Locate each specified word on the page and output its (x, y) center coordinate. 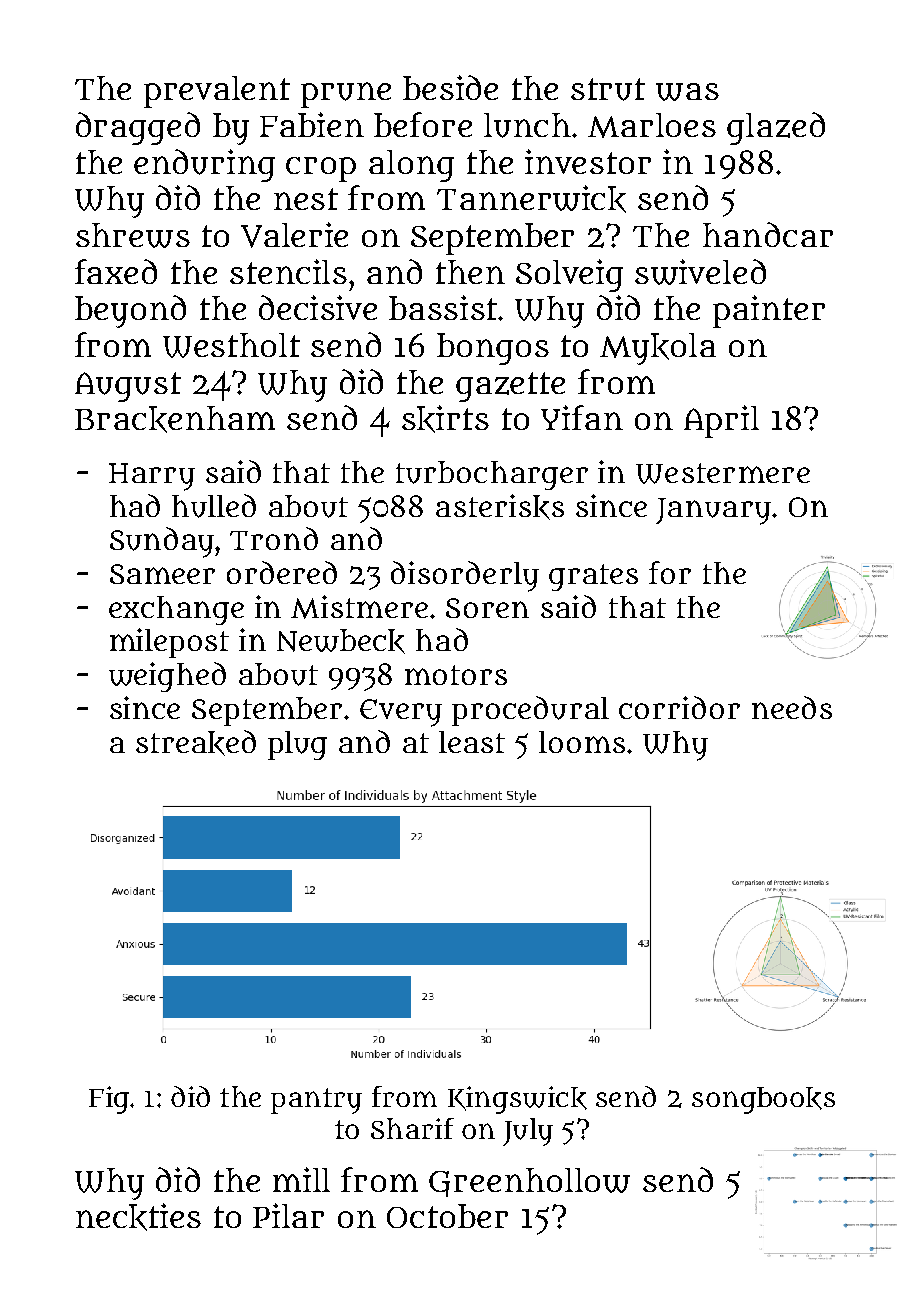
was (687, 92)
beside (450, 87)
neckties (138, 1217)
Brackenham (175, 419)
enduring (204, 165)
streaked (196, 743)
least (472, 742)
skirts (445, 419)
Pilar (288, 1215)
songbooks (763, 1100)
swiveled (700, 272)
